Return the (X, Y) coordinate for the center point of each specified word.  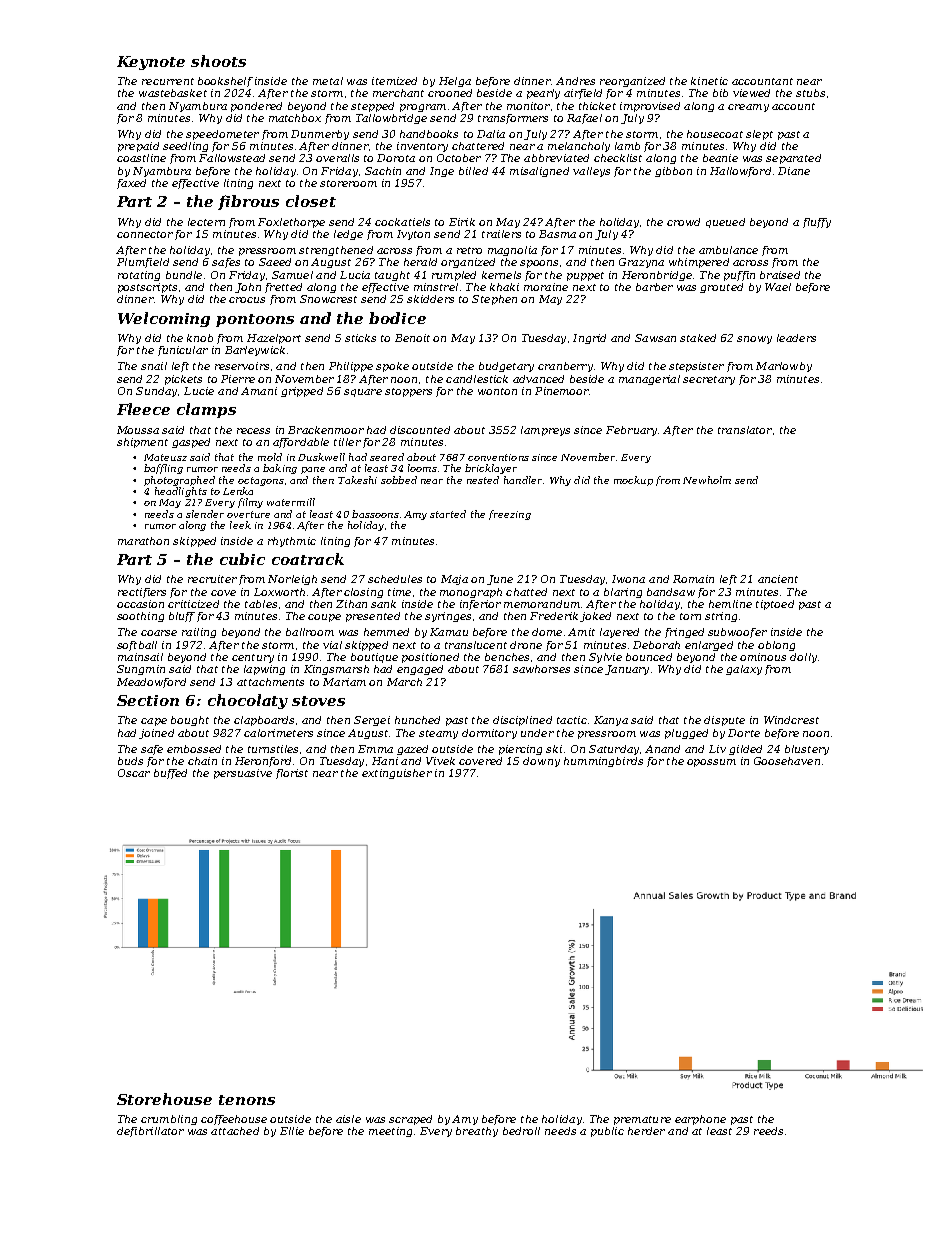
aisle (348, 1119)
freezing (510, 515)
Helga (455, 82)
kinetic (709, 81)
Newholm (707, 480)
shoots (218, 61)
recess (253, 431)
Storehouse (164, 1099)
